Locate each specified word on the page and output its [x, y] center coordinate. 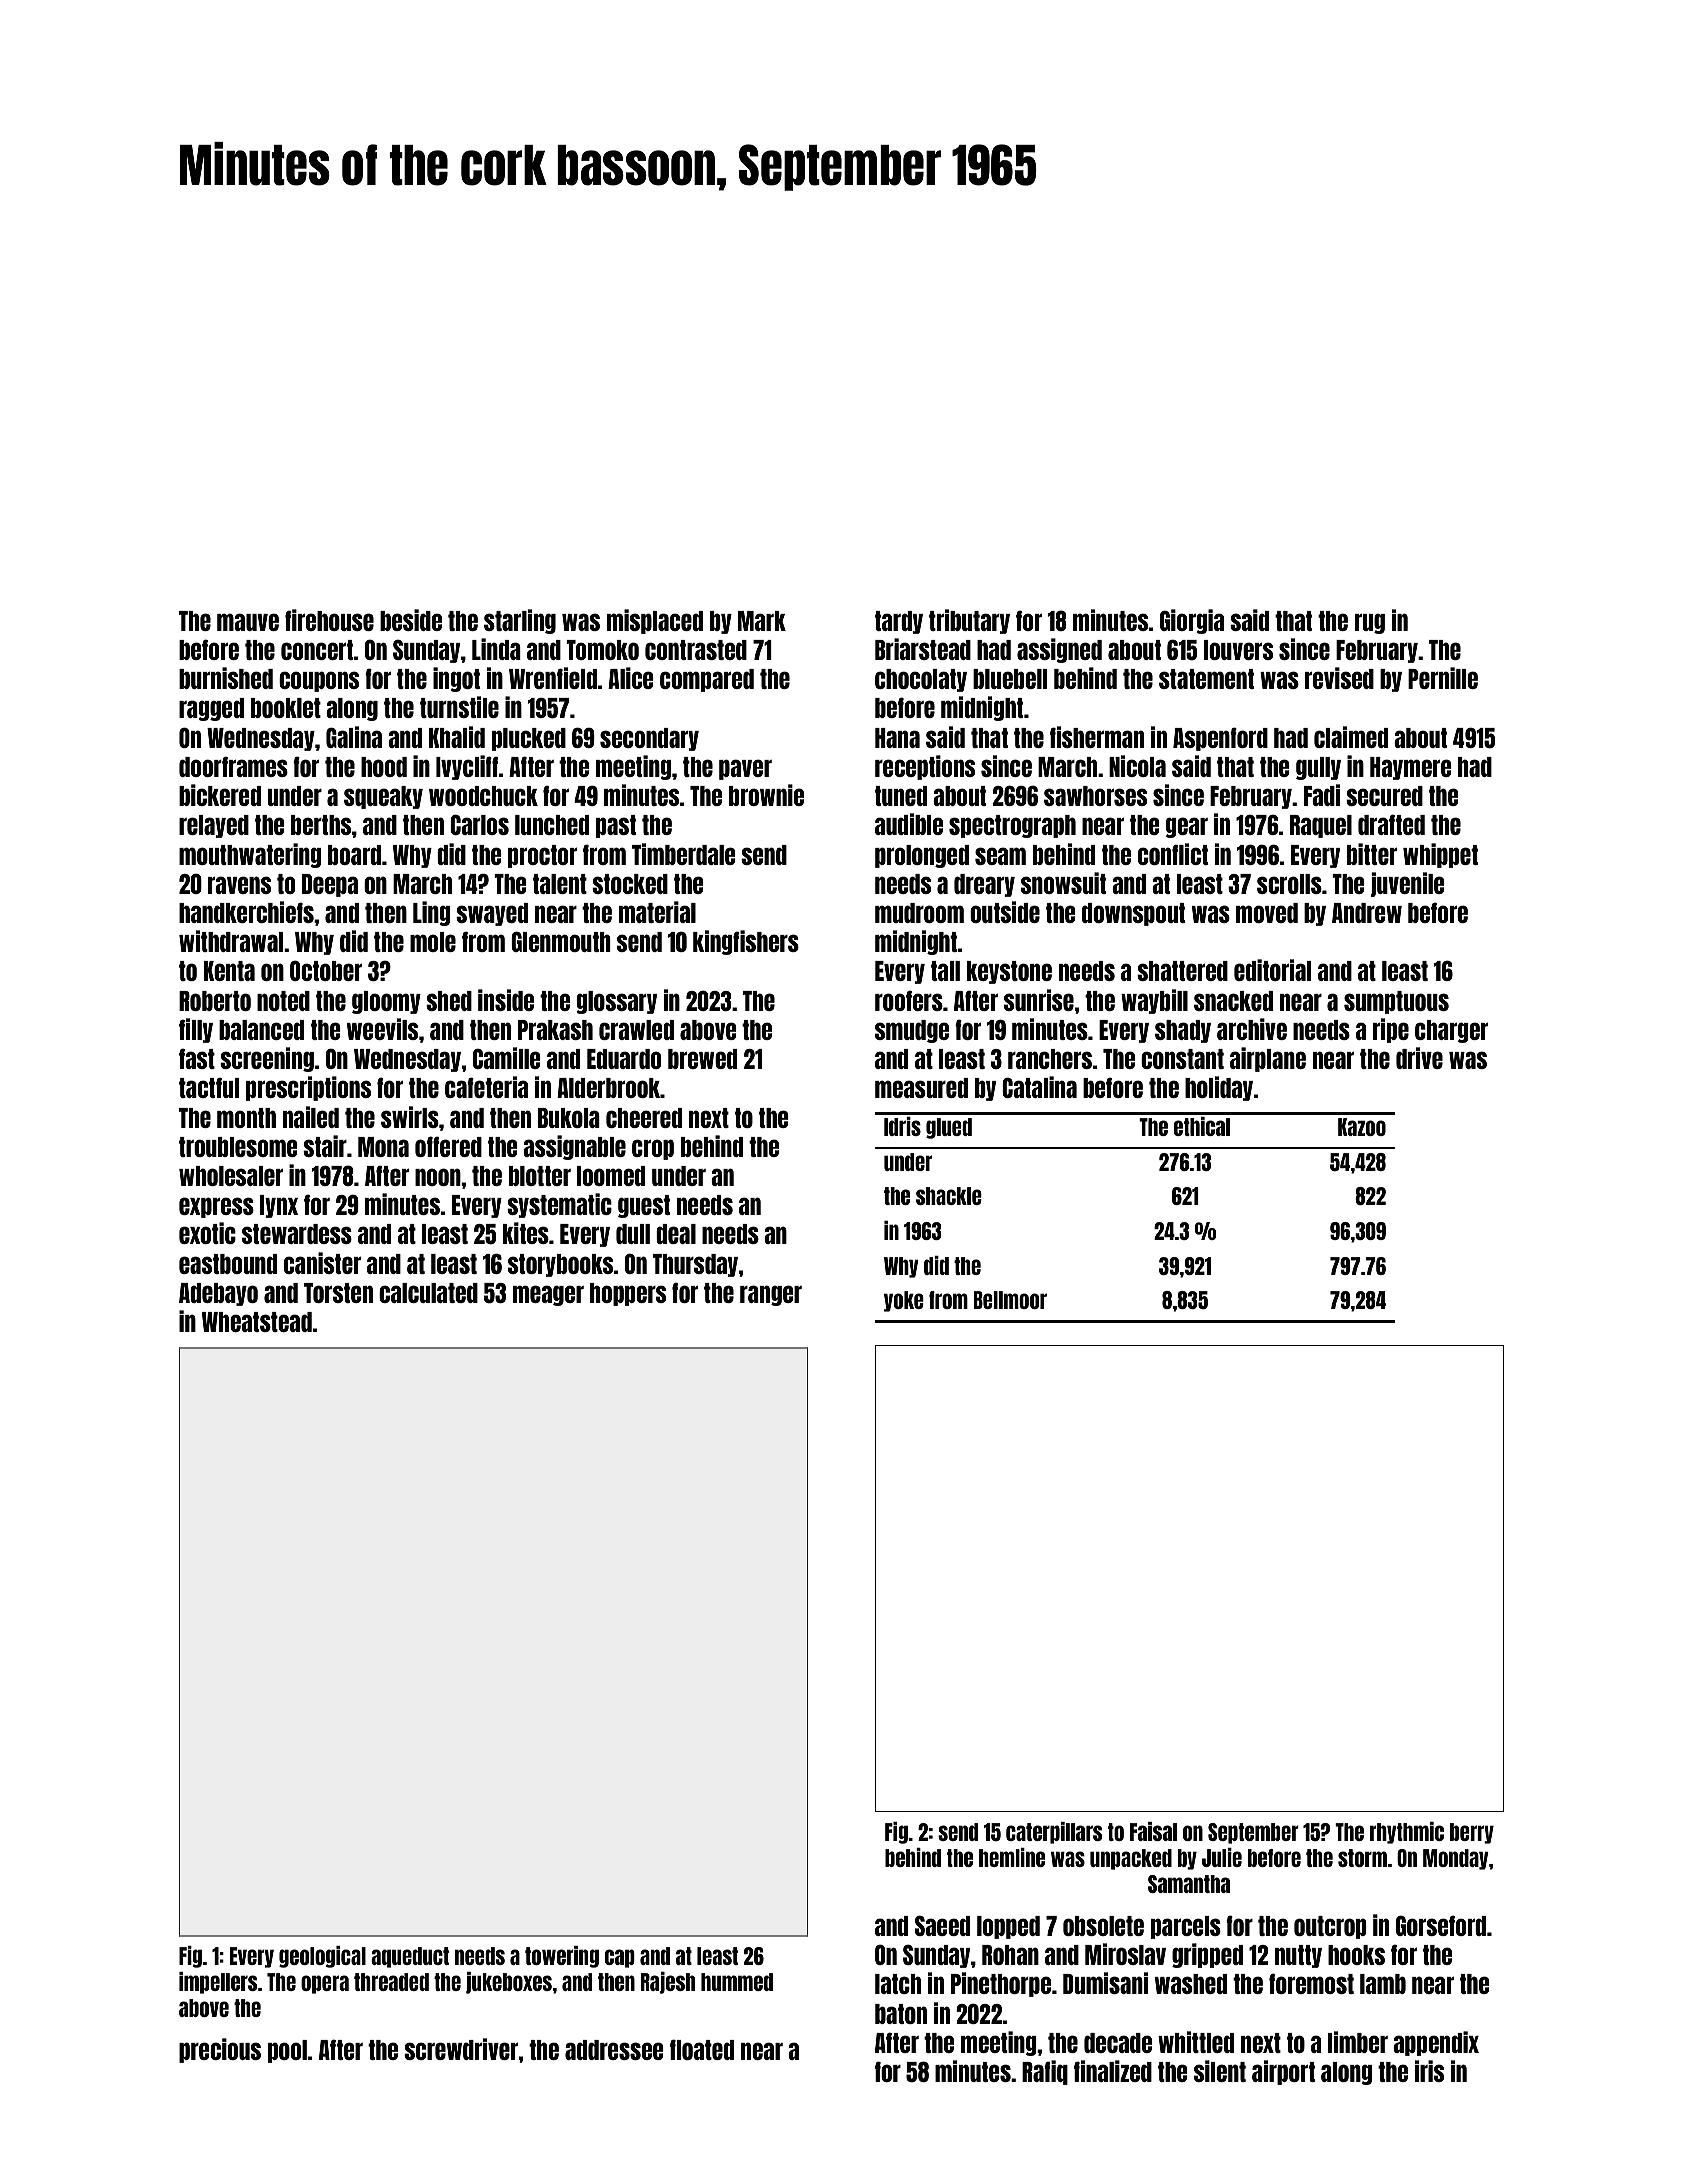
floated [702, 2049]
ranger [771, 1295]
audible [909, 824]
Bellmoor [1010, 1300]
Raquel [1321, 826]
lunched [552, 825]
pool [287, 2051]
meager [548, 1295]
